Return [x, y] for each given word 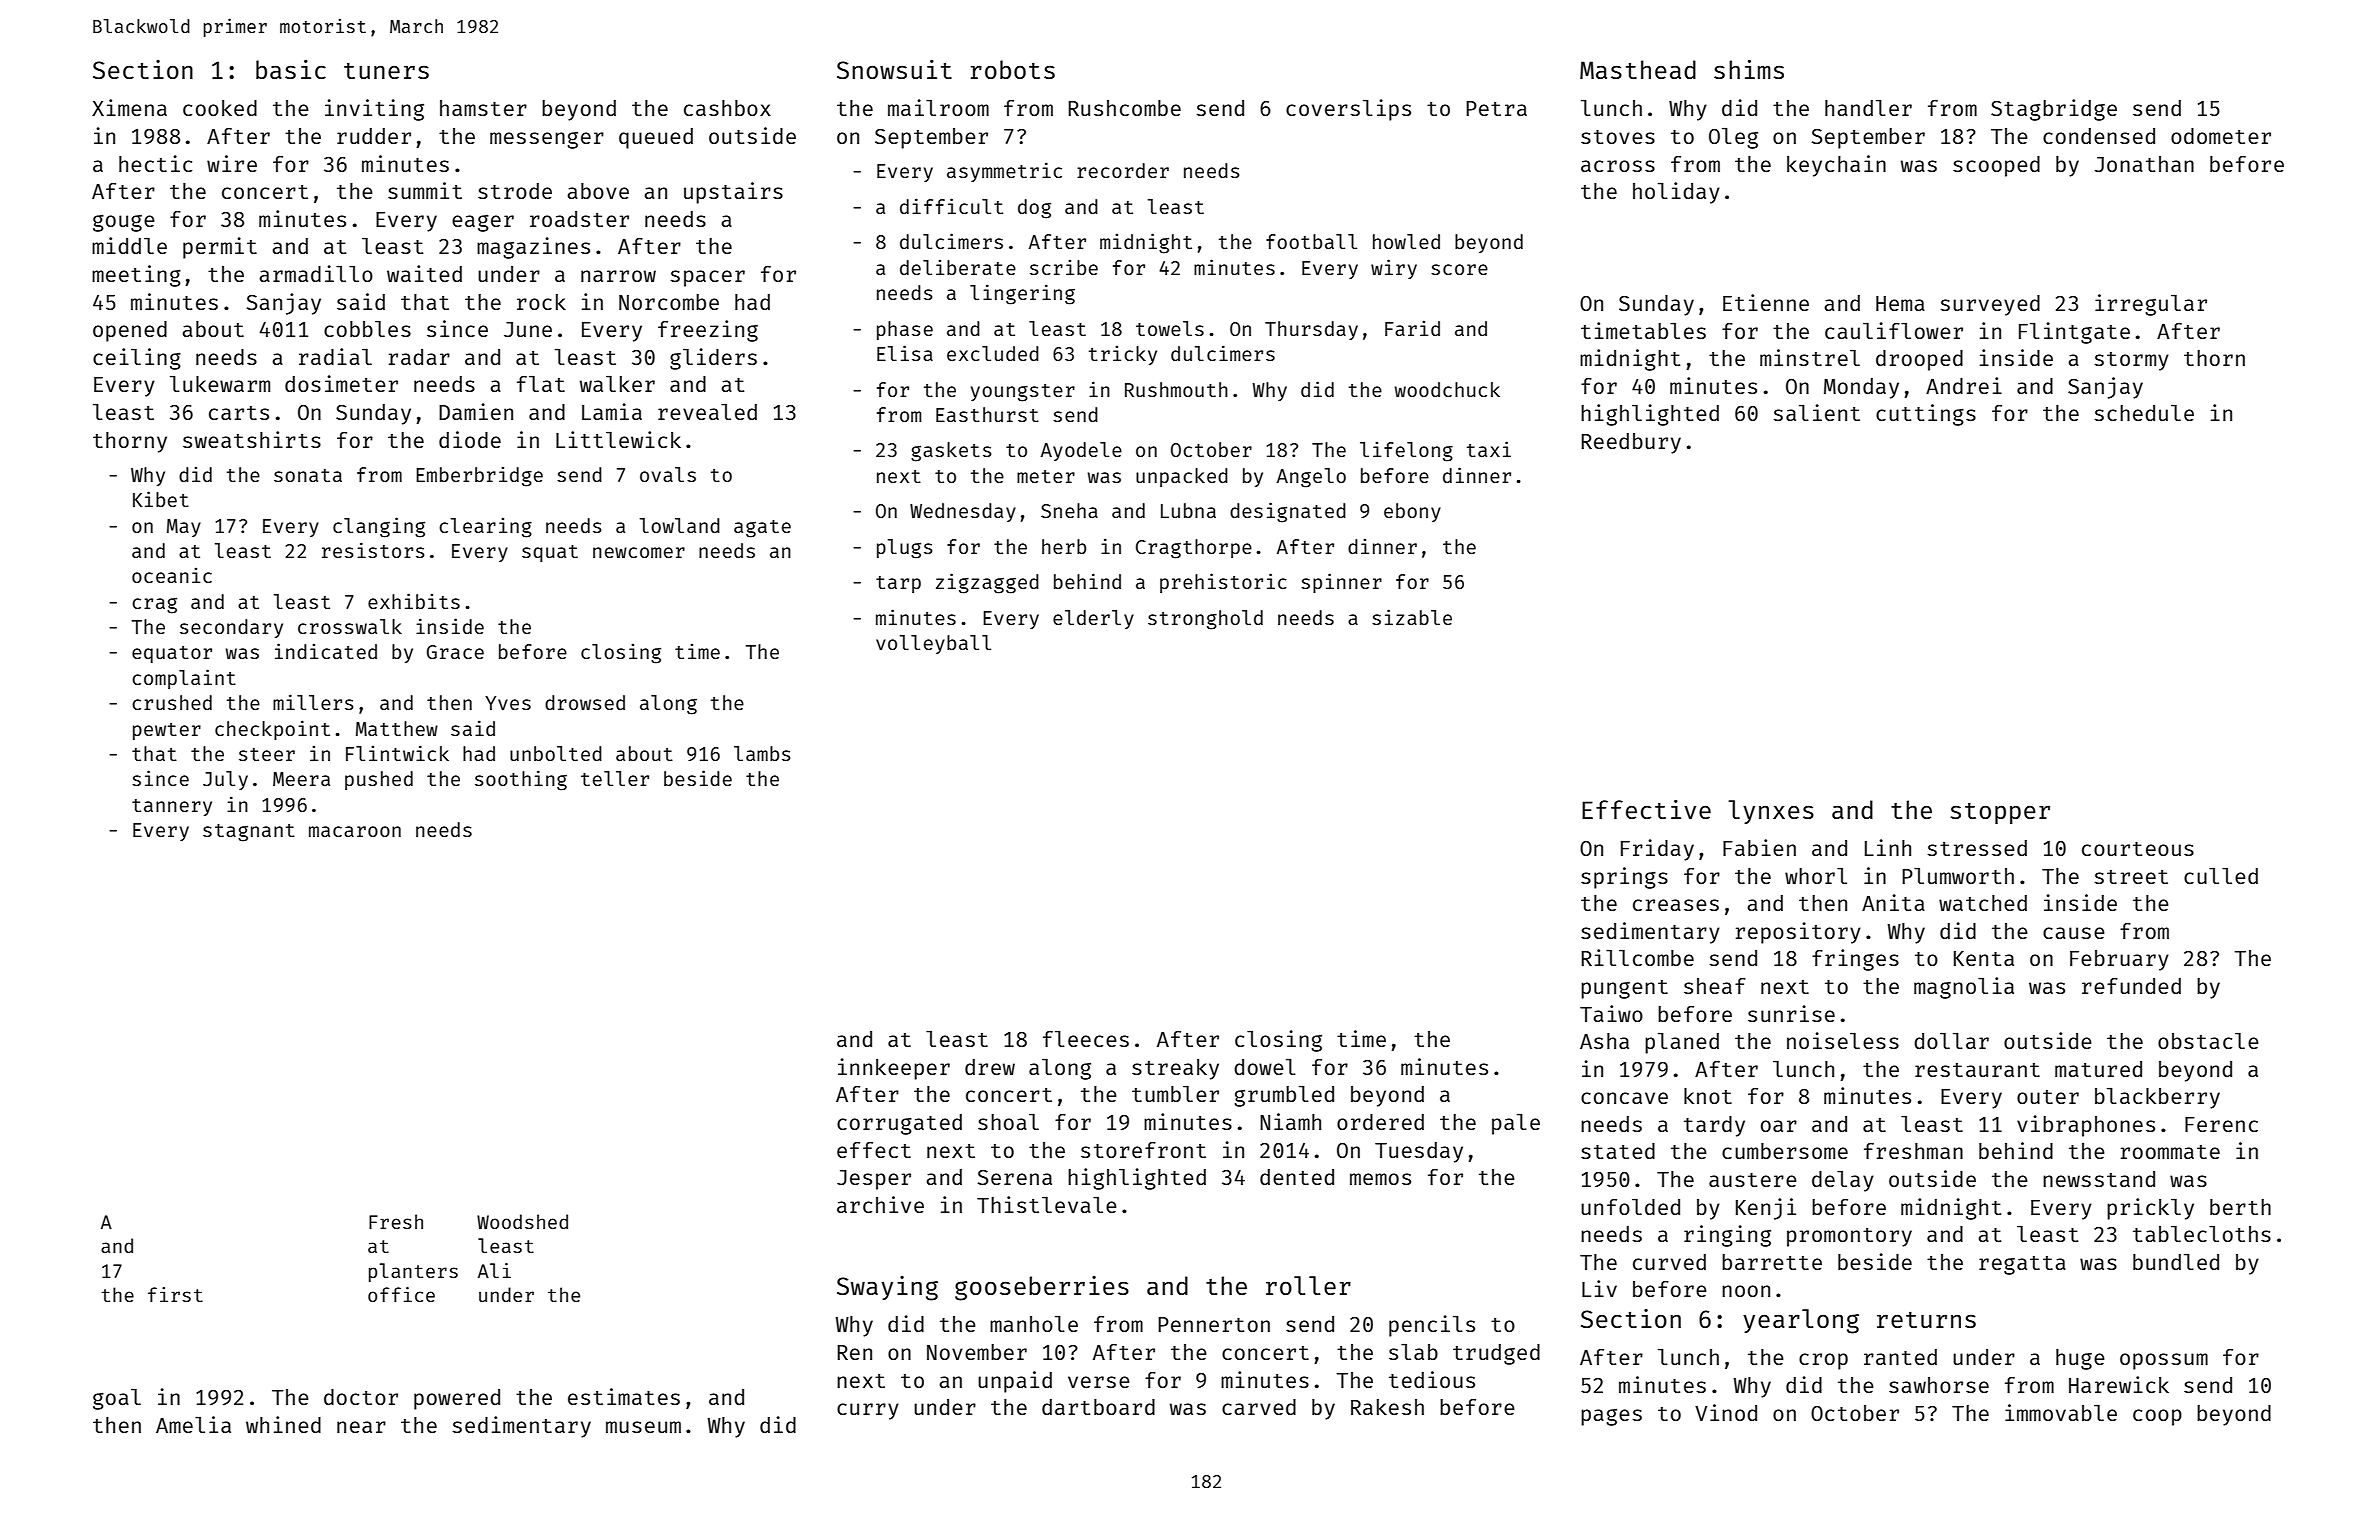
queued [656, 138]
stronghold [1205, 620]
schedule [2144, 413]
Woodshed [522, 1221]
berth [2240, 1207]
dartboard [1098, 1407]
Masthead [1638, 69]
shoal [1008, 1122]
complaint [184, 679]
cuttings [1926, 415]
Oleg [1733, 138]
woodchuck [1447, 389]
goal [117, 1399]
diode [470, 439]
